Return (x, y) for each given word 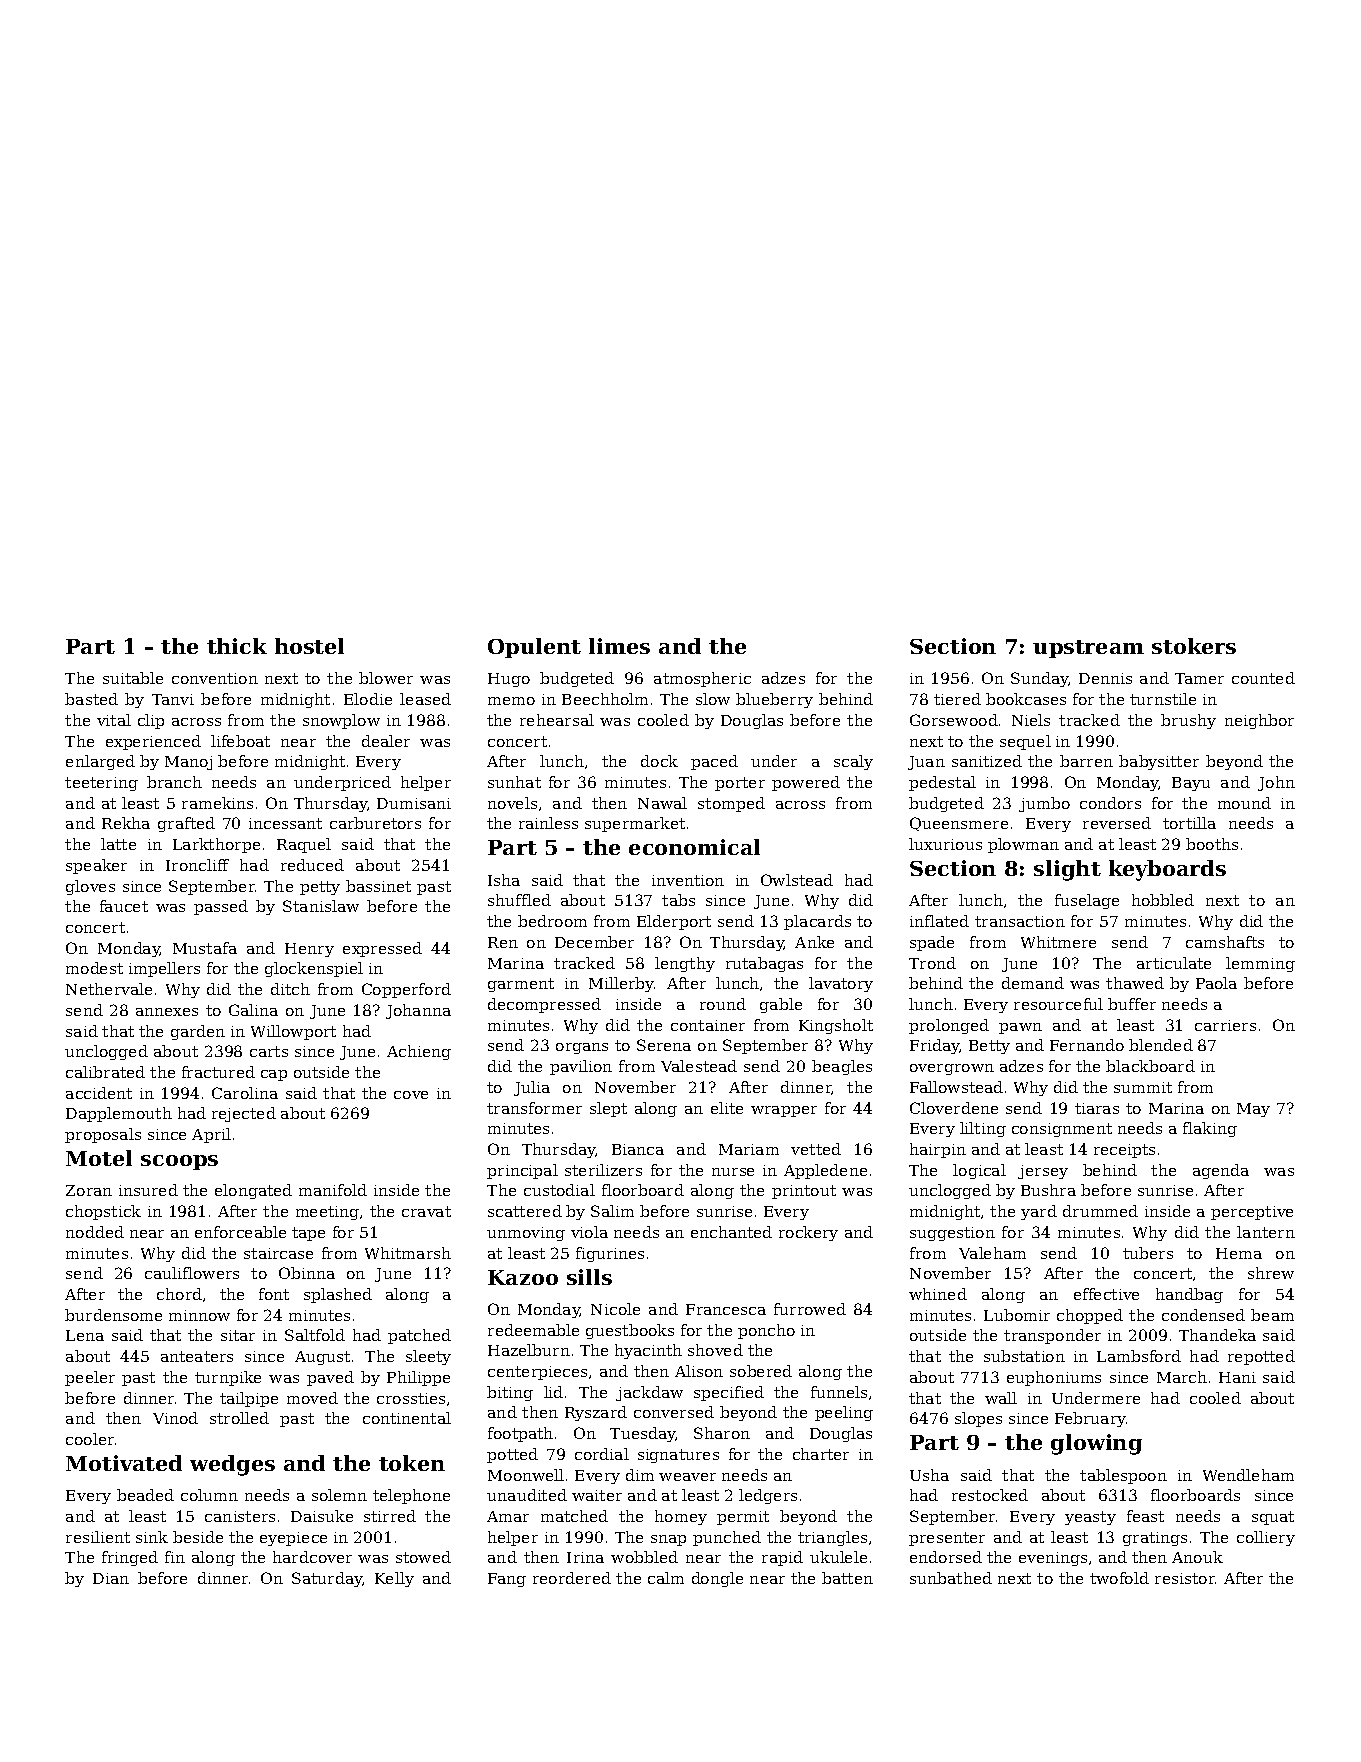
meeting (327, 1213)
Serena (664, 1045)
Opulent (534, 648)
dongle (717, 1579)
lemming (1260, 964)
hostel (309, 646)
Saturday (327, 1579)
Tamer (1199, 678)
